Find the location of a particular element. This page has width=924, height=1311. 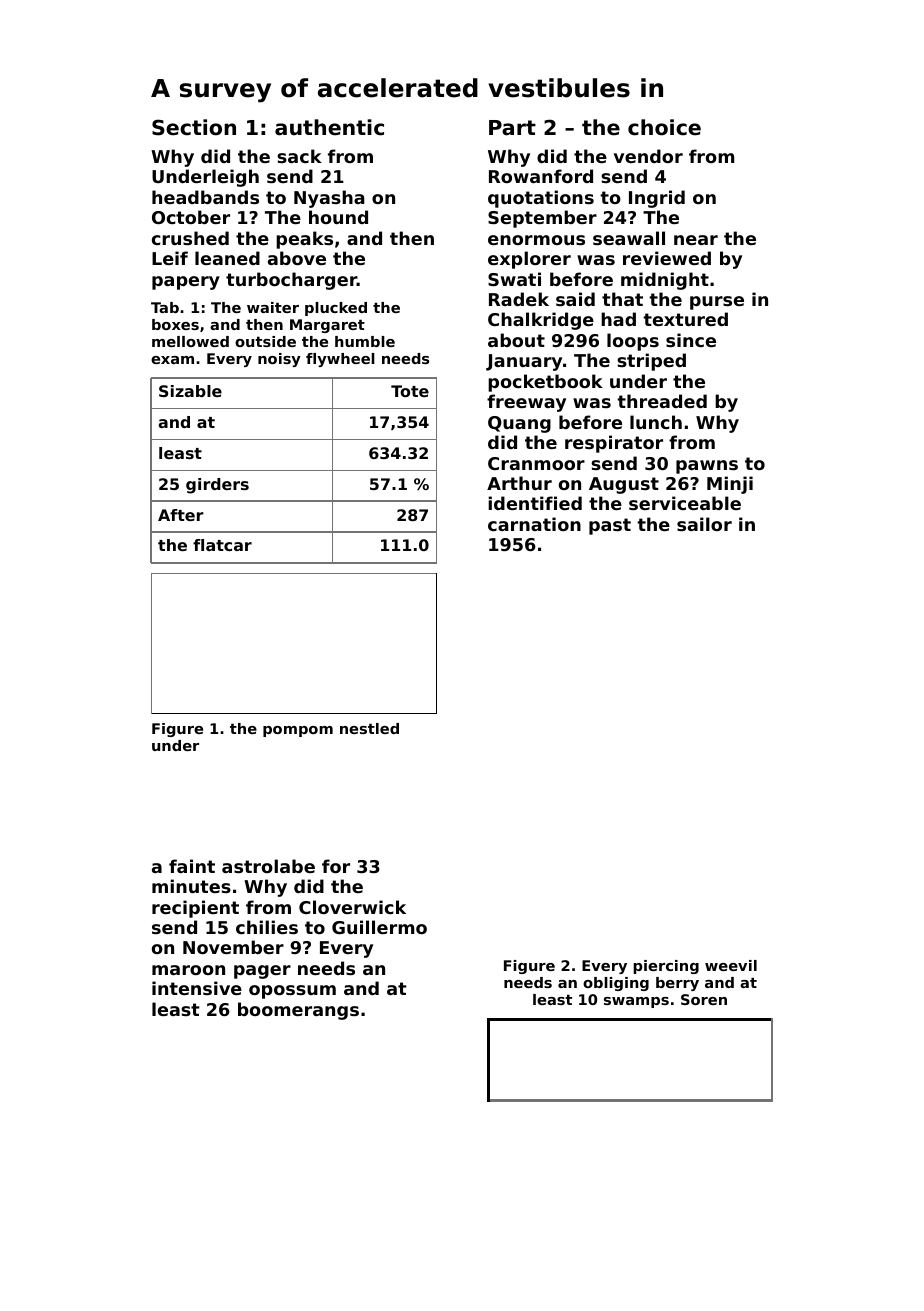

choice is located at coordinates (664, 127).
